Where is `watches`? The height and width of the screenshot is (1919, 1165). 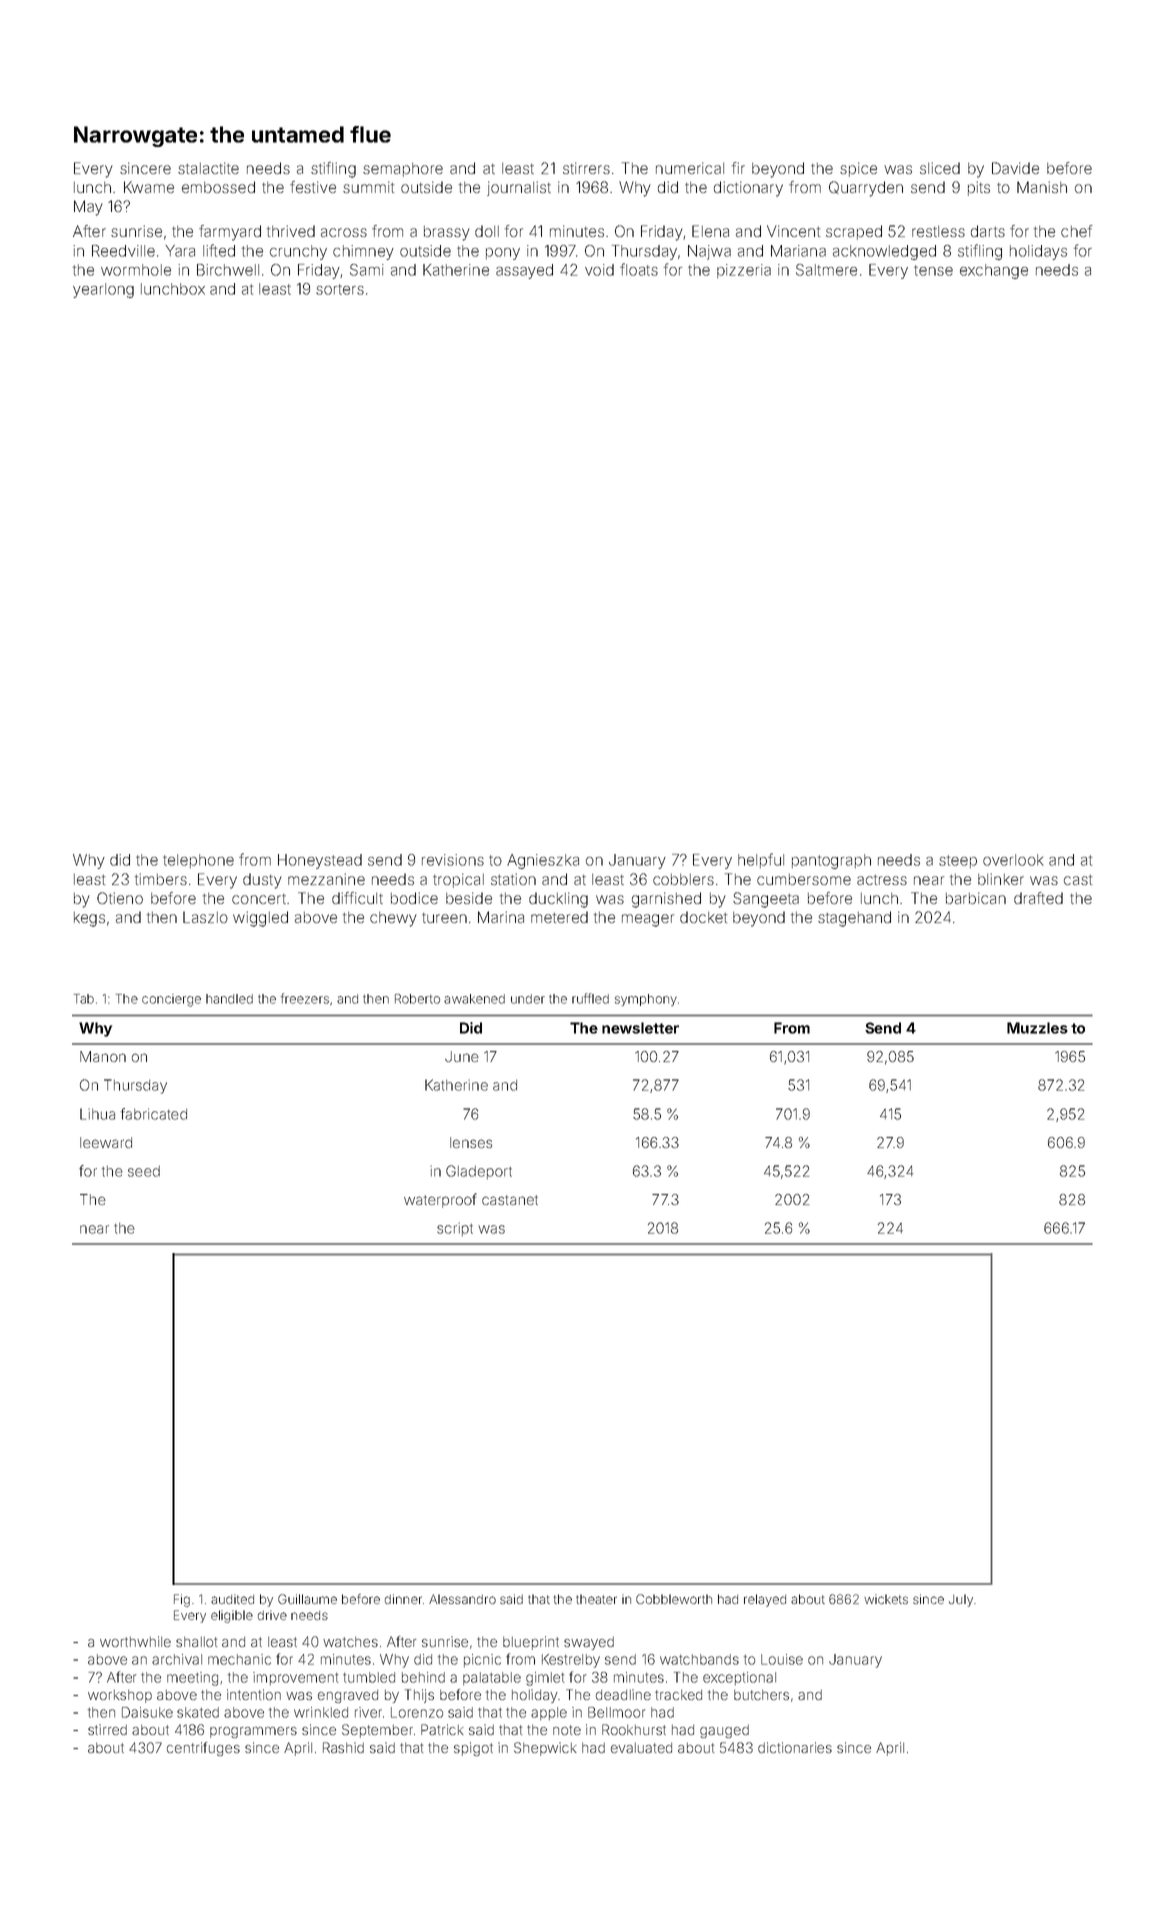 watches is located at coordinates (350, 1642).
